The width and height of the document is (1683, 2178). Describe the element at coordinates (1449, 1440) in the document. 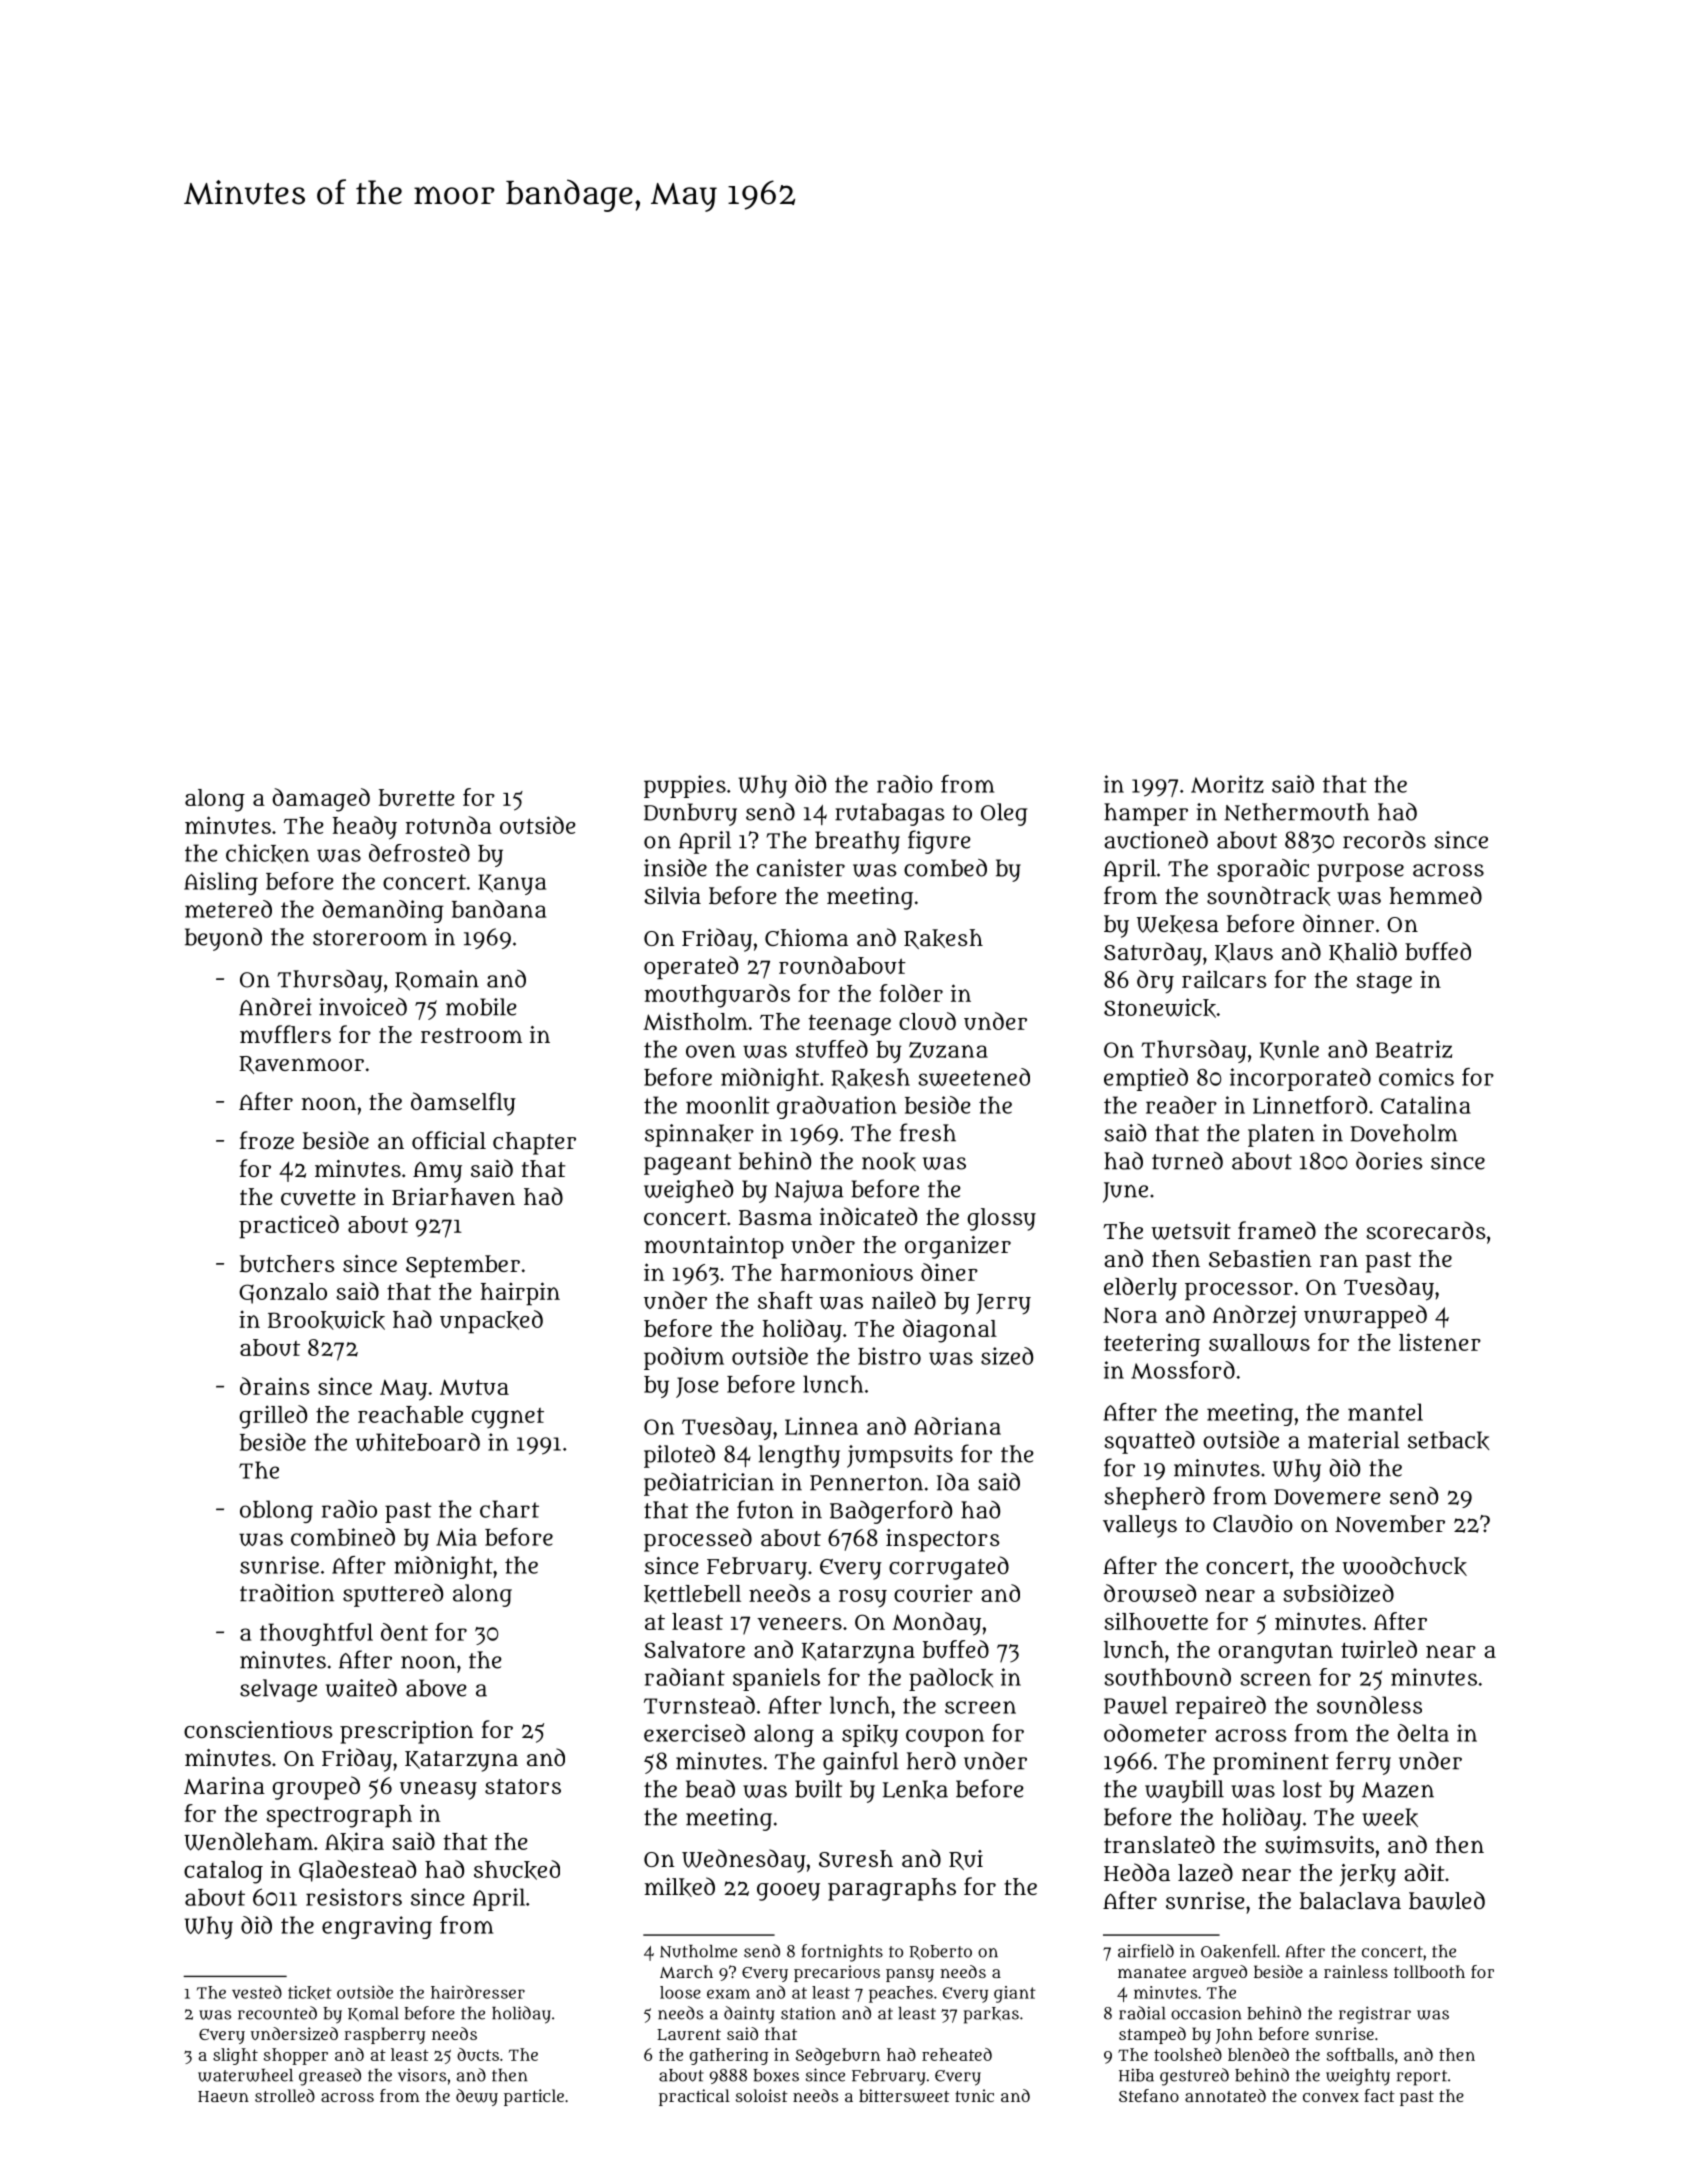

I see `setback` at that location.
